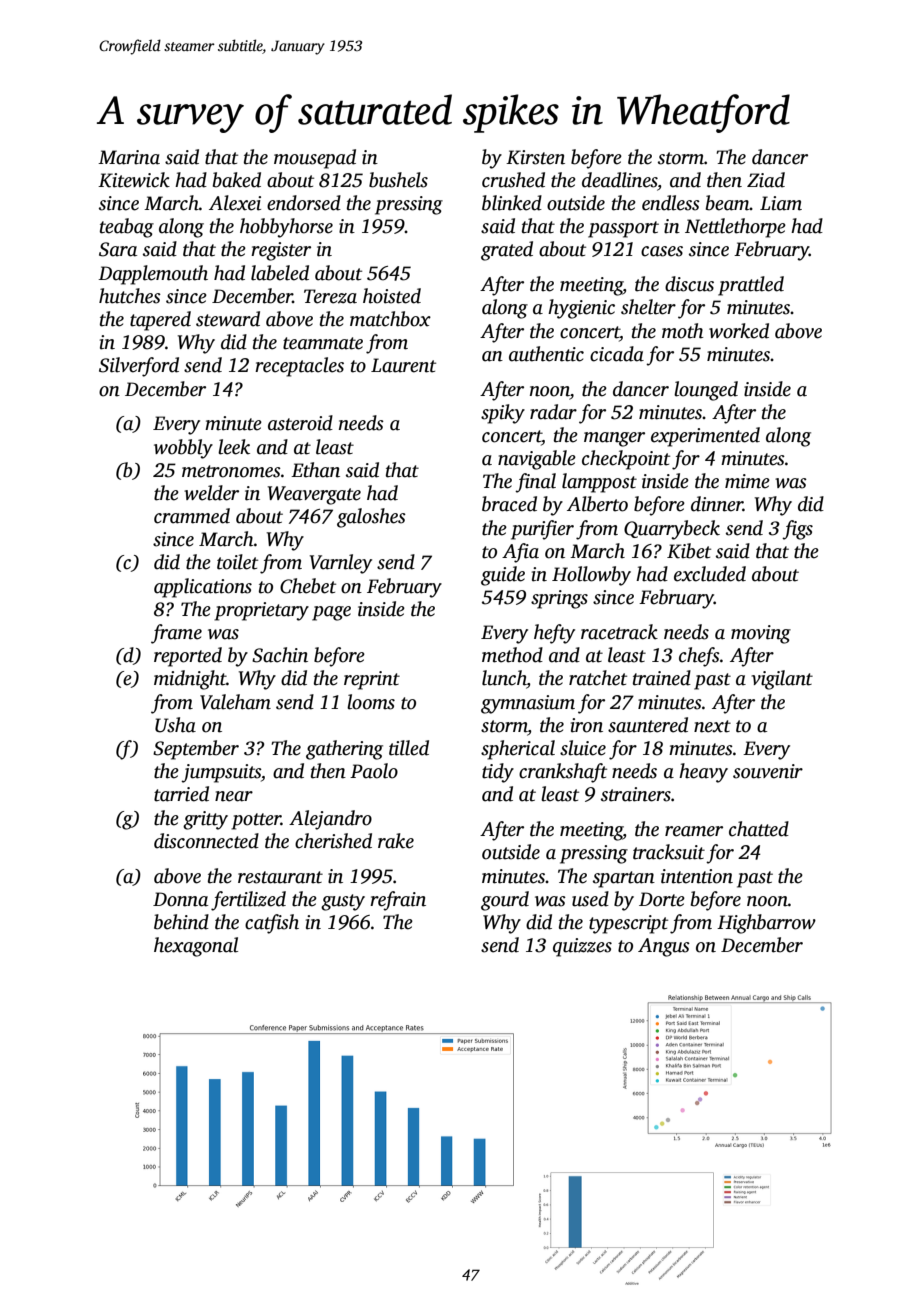 The width and height of the image is (924, 1311). I want to click on galoshes, so click(371, 518).
